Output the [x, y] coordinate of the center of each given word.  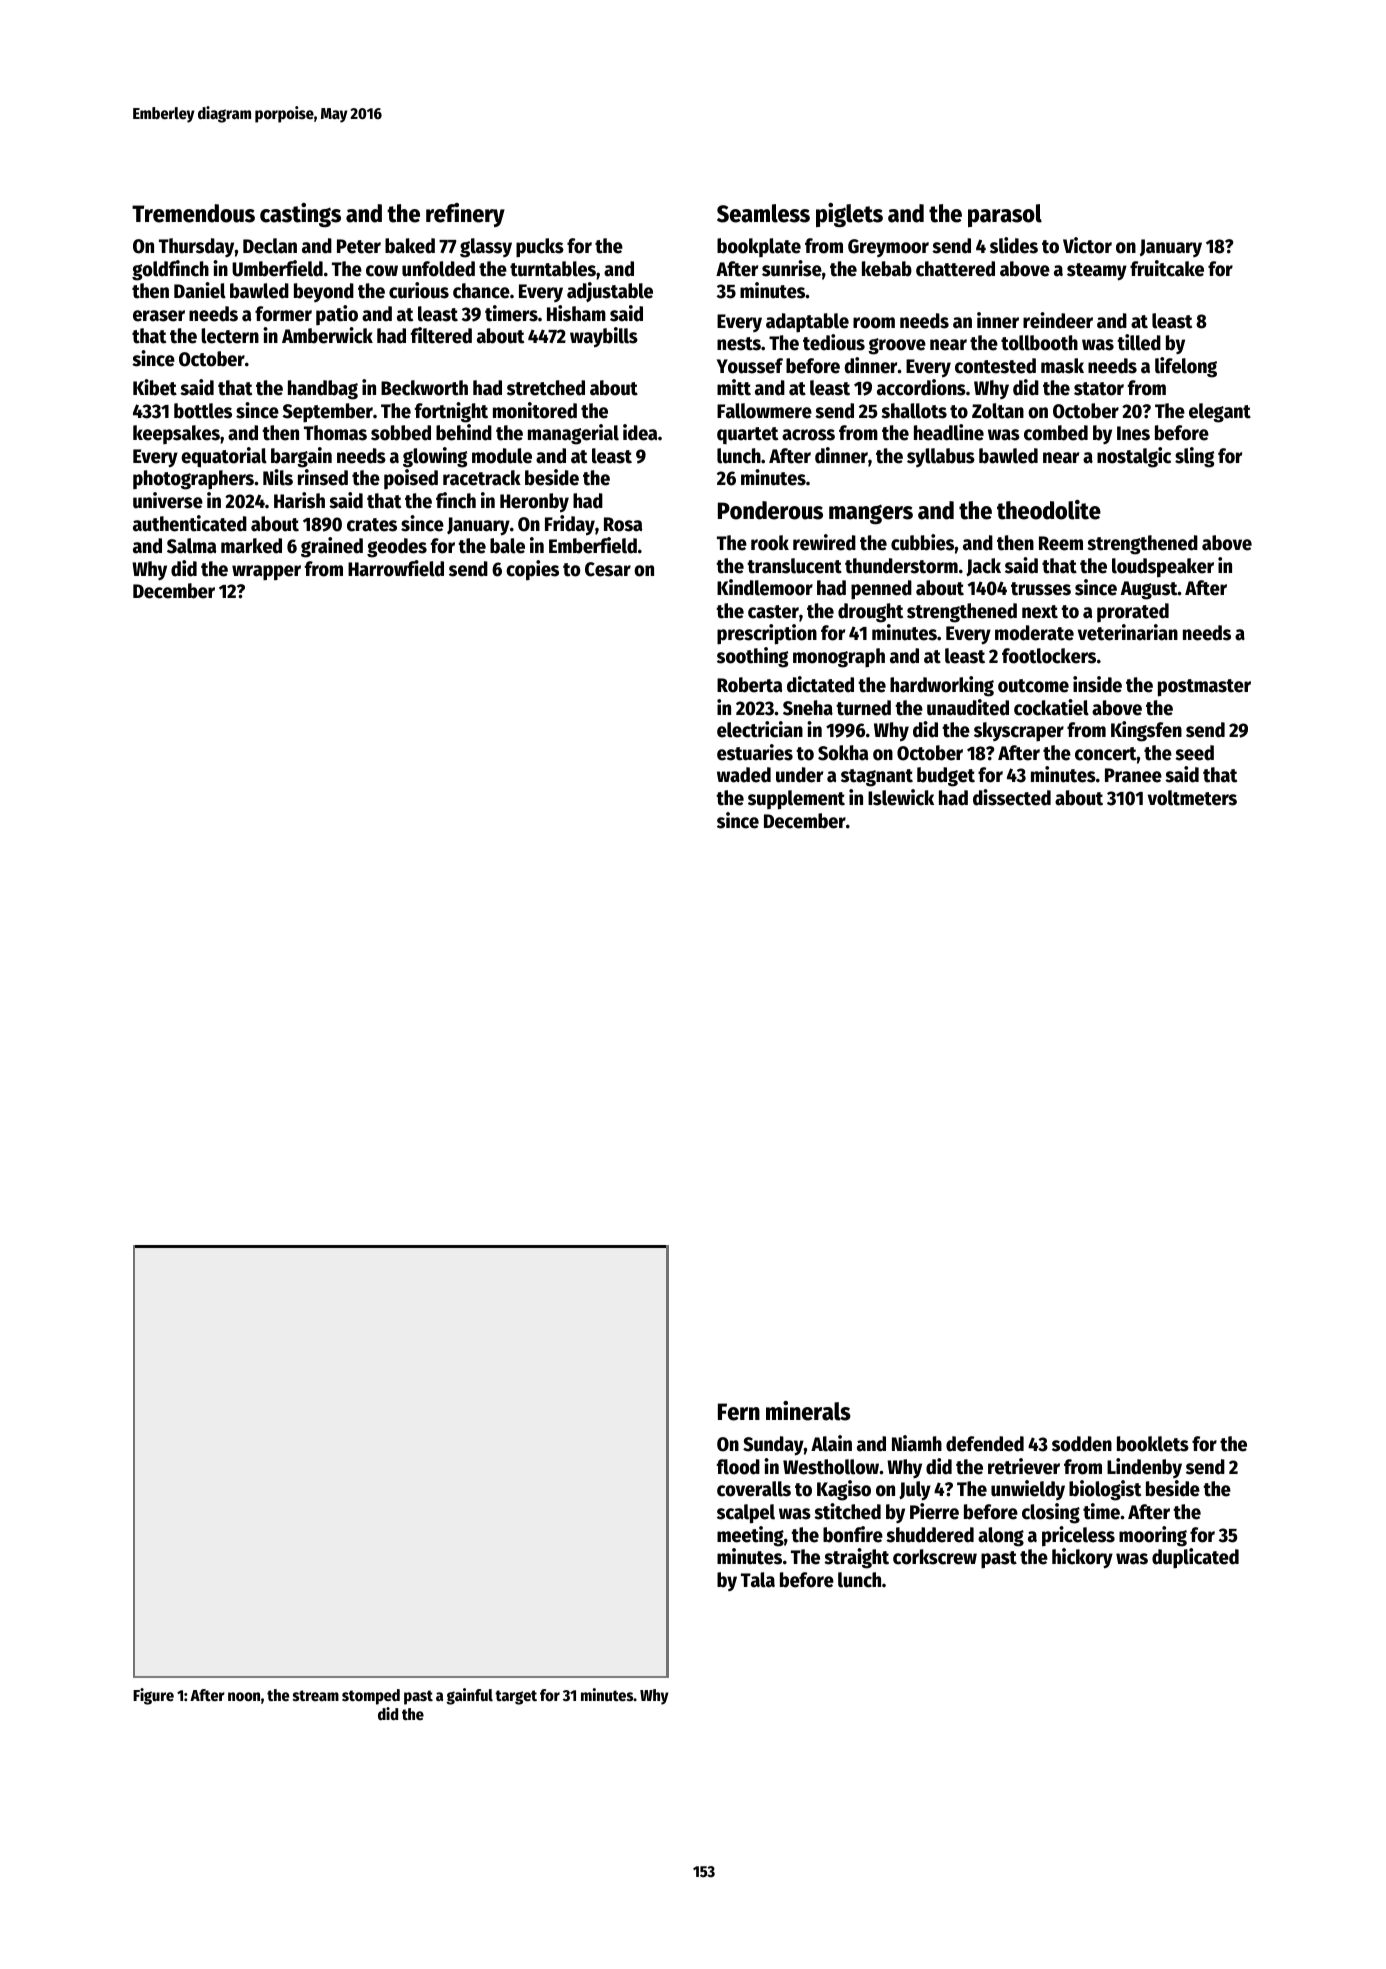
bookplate [759, 247]
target [516, 1697]
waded [744, 775]
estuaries [755, 752]
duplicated [1195, 1558]
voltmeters [1192, 798]
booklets [1153, 1444]
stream [316, 1696]
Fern [739, 1412]
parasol [1005, 215]
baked [410, 246]
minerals [808, 1411]
